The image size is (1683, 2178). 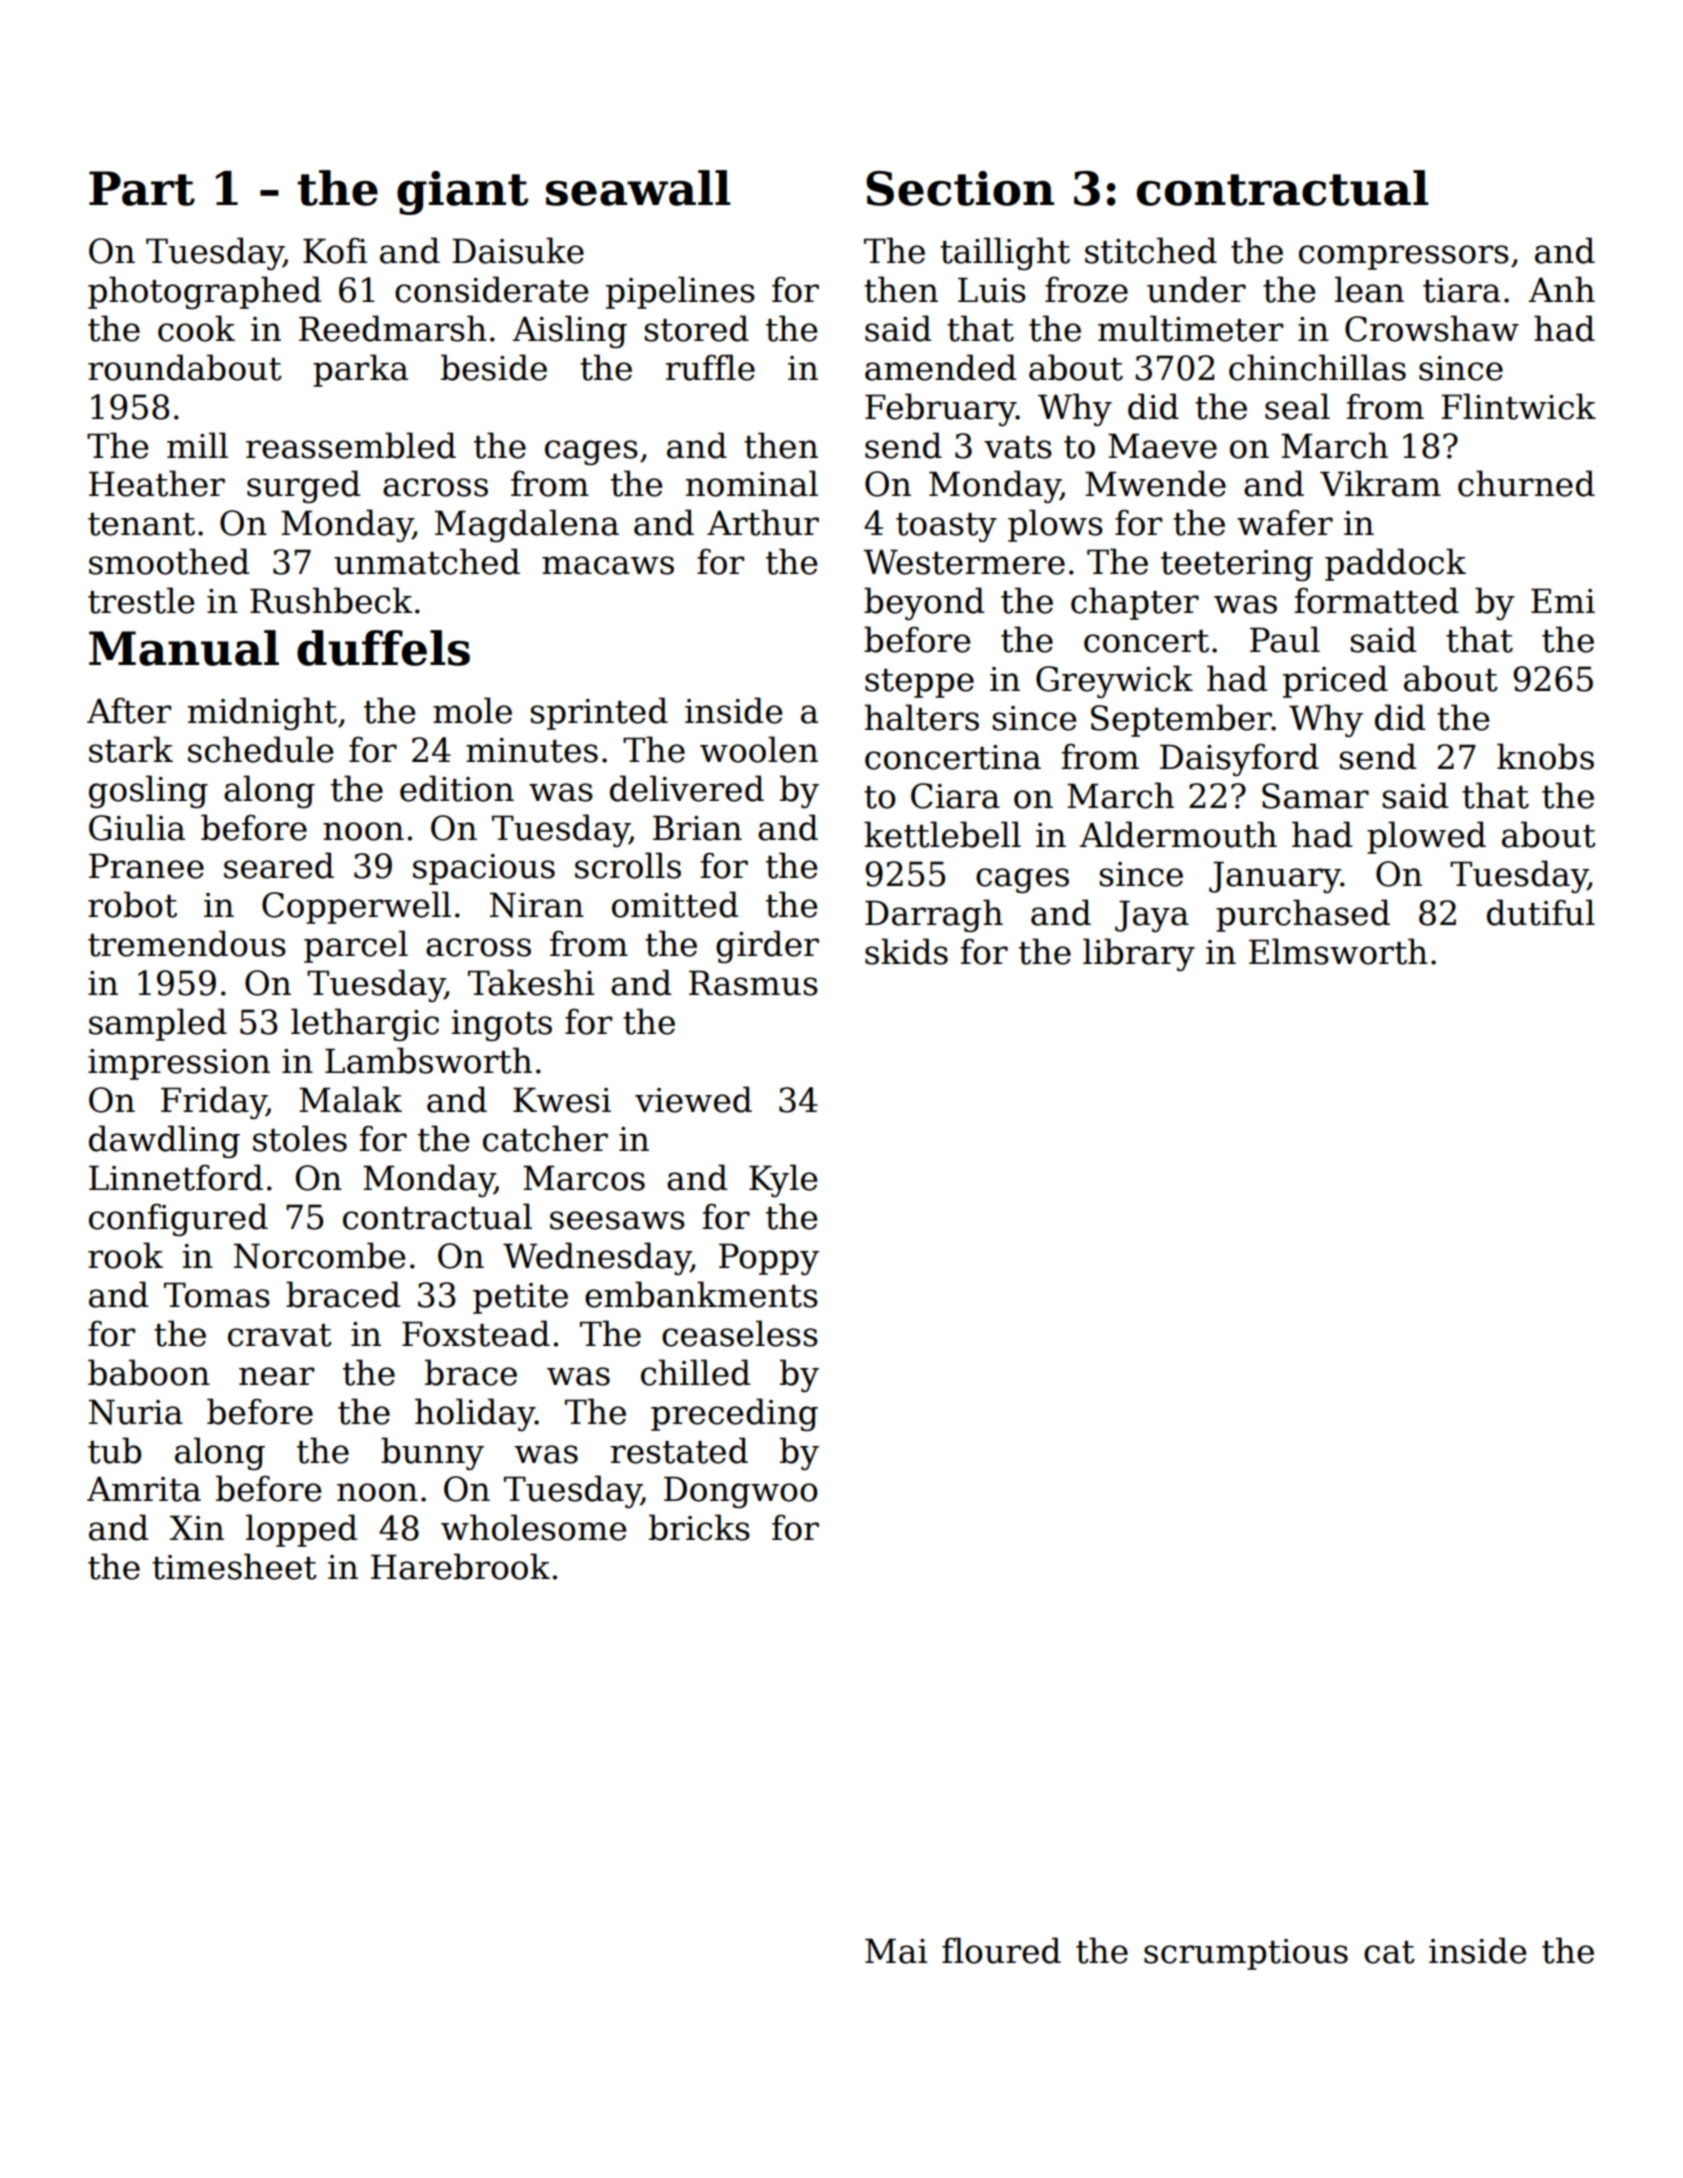 What do you see at coordinates (1246, 1954) in the page?
I see `scrumptious` at bounding box center [1246, 1954].
